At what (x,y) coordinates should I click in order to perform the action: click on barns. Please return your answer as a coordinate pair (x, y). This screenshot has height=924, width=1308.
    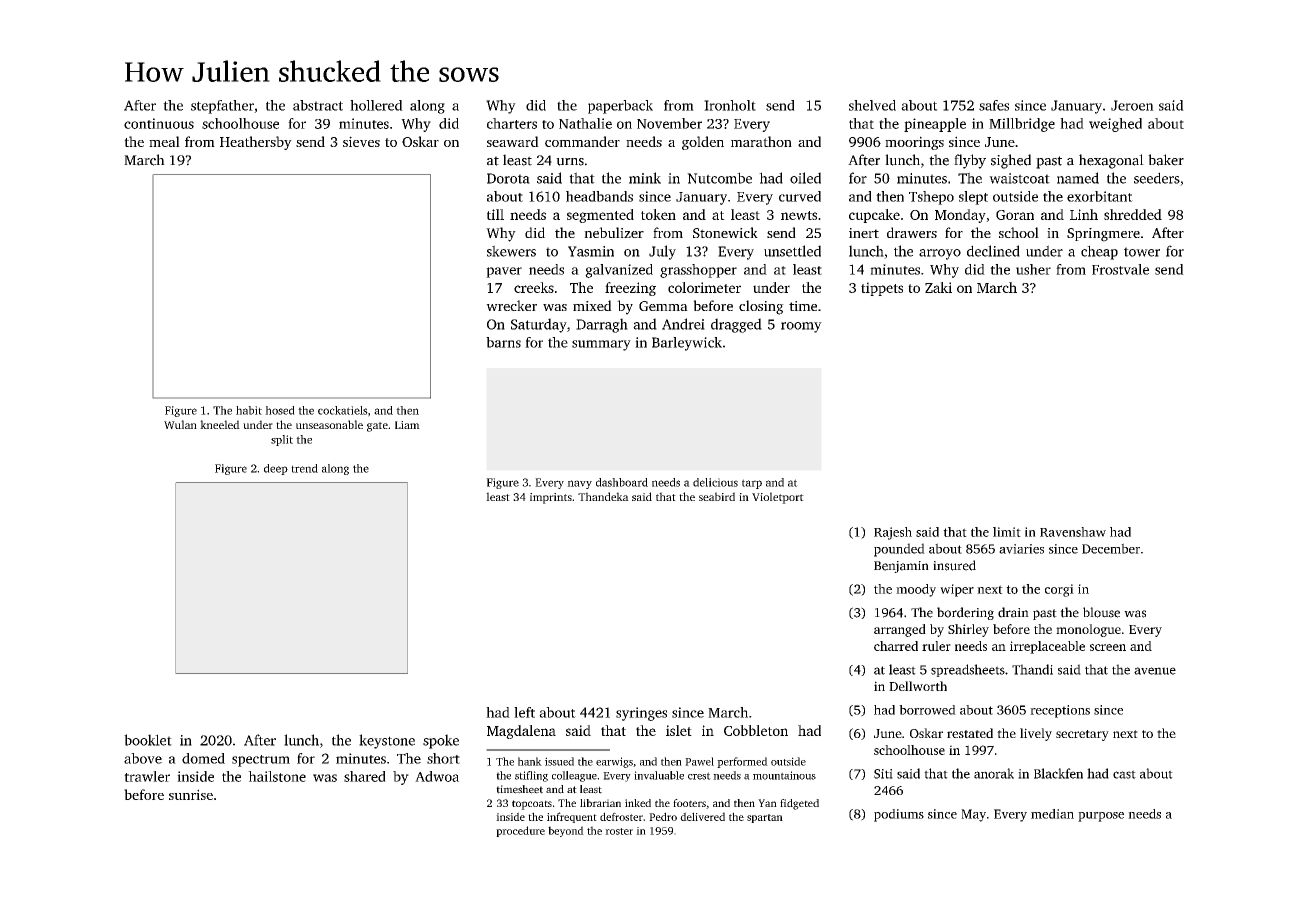
    Looking at the image, I should click on (503, 342).
